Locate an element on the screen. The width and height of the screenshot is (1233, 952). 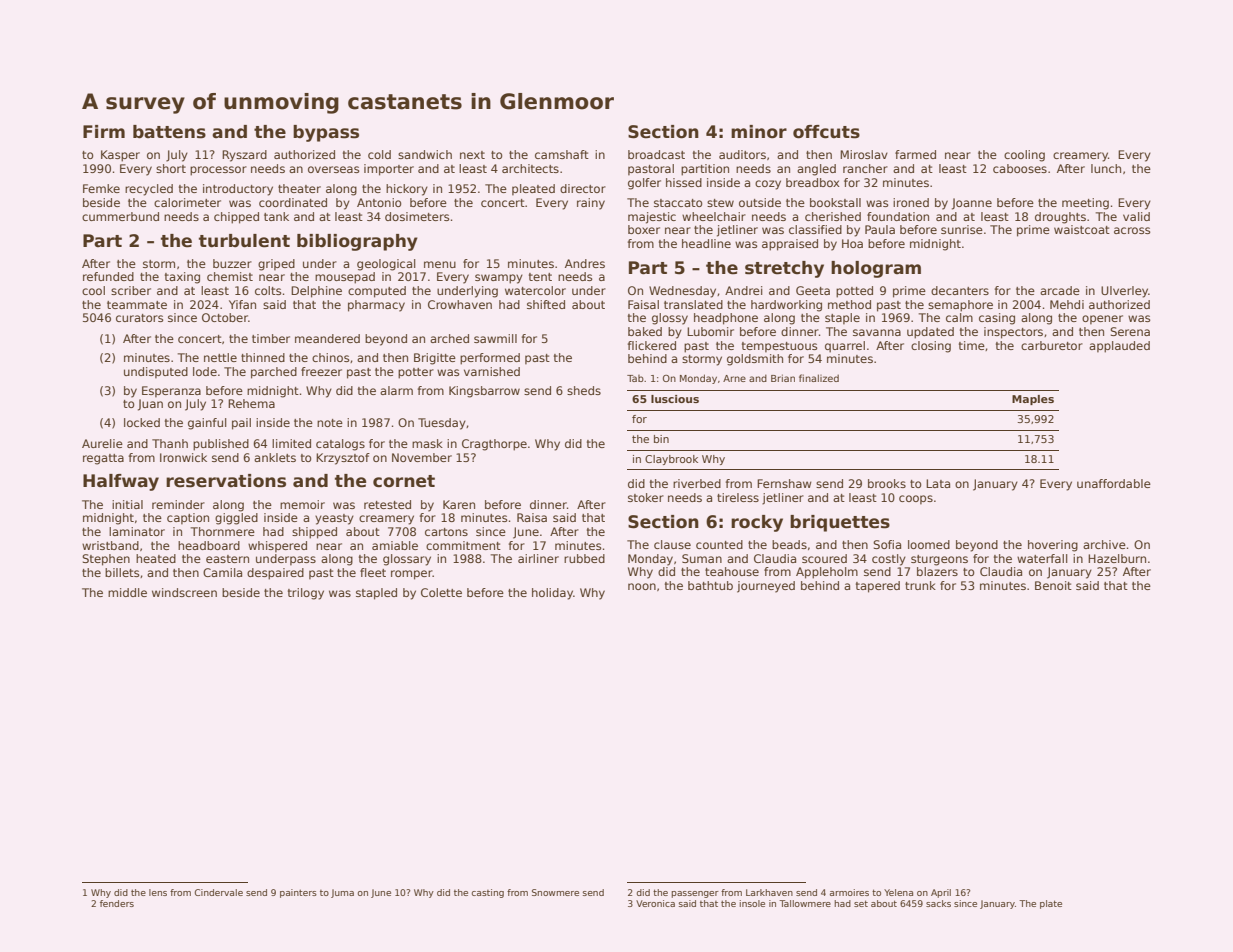
windscreen is located at coordinates (184, 592).
